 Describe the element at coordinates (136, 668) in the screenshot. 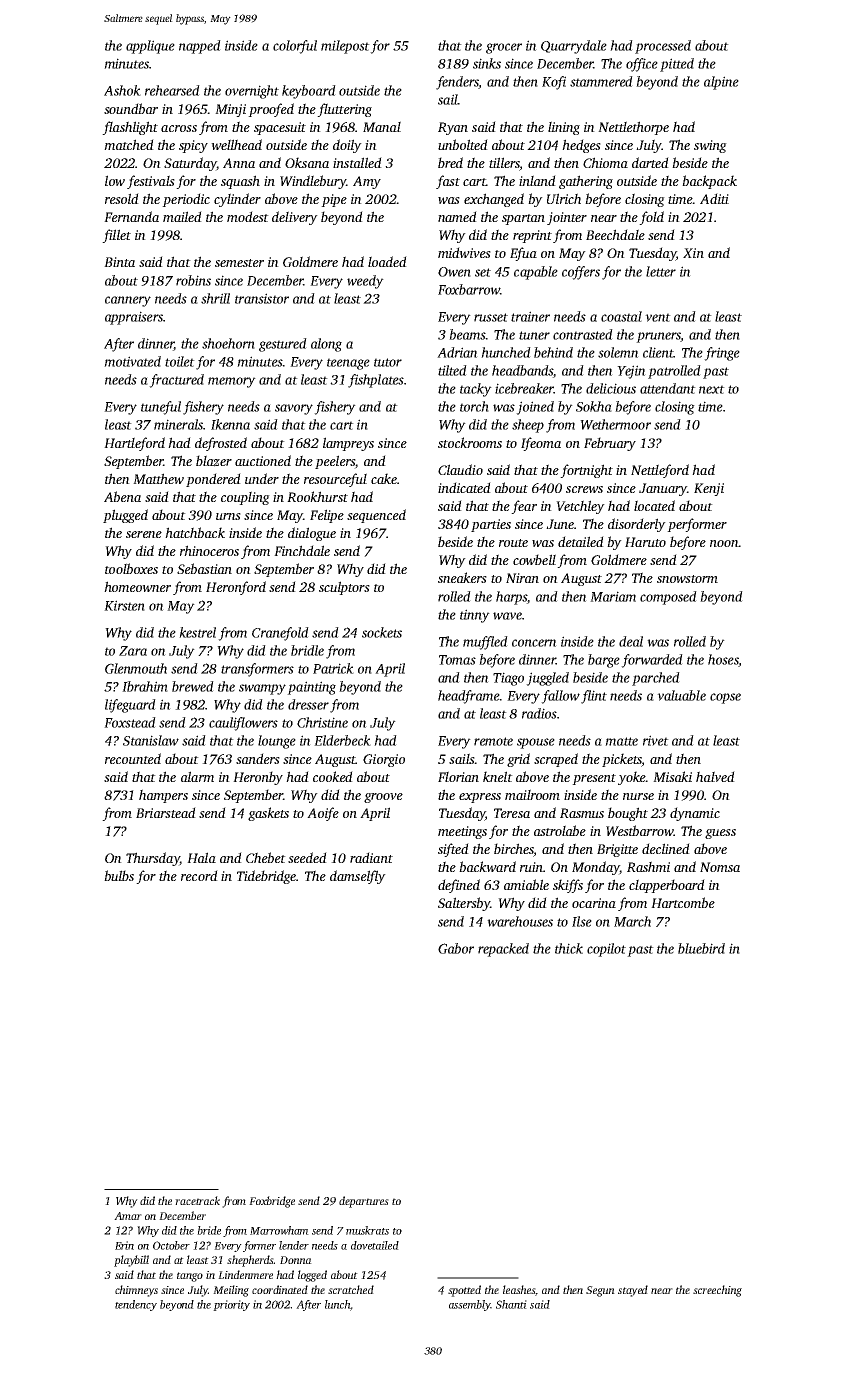

I see `Glenmouth` at that location.
